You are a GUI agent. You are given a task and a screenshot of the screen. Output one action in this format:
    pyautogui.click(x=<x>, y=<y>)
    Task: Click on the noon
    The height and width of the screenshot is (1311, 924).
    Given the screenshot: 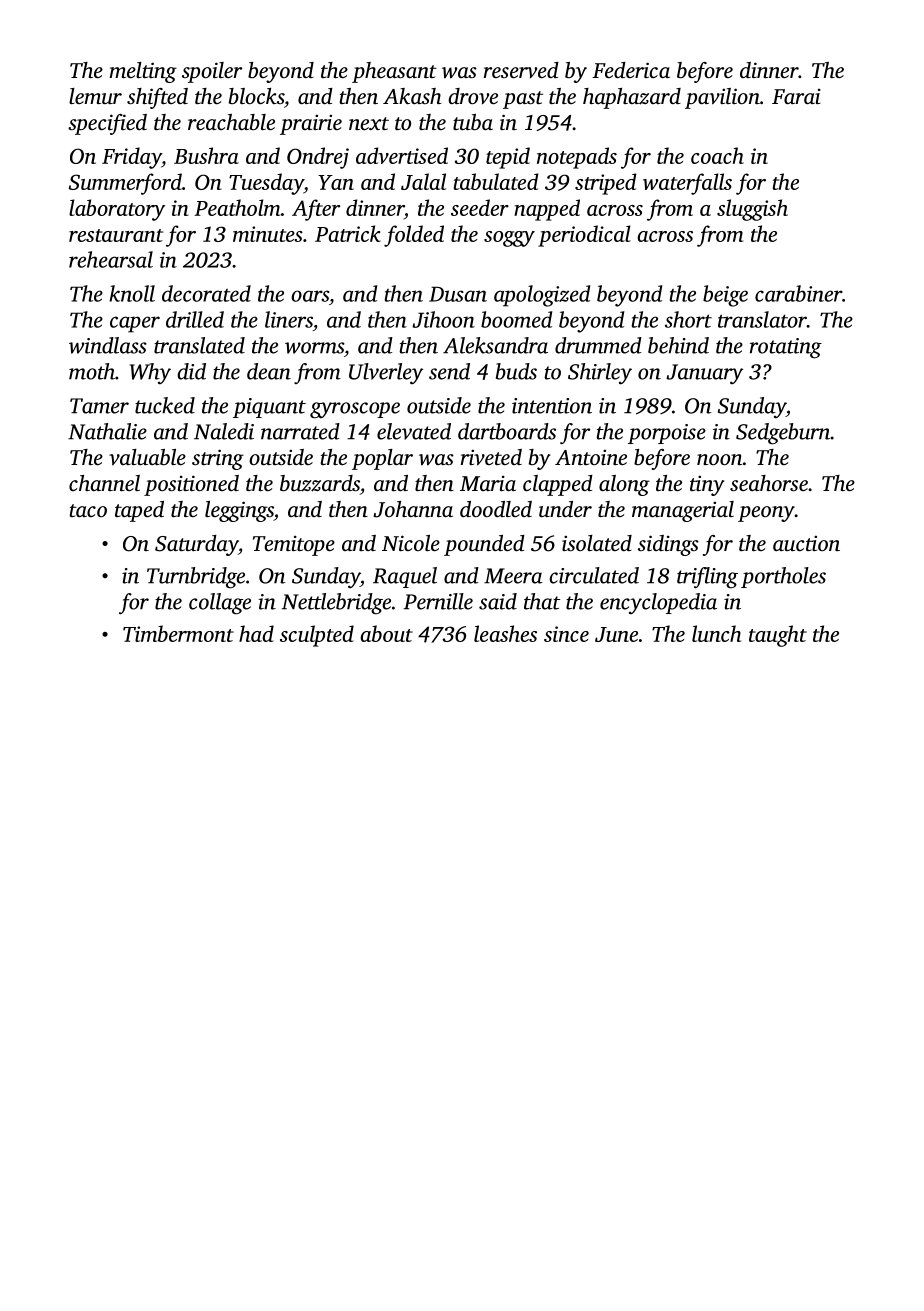 What is the action you would take?
    pyautogui.click(x=719, y=459)
